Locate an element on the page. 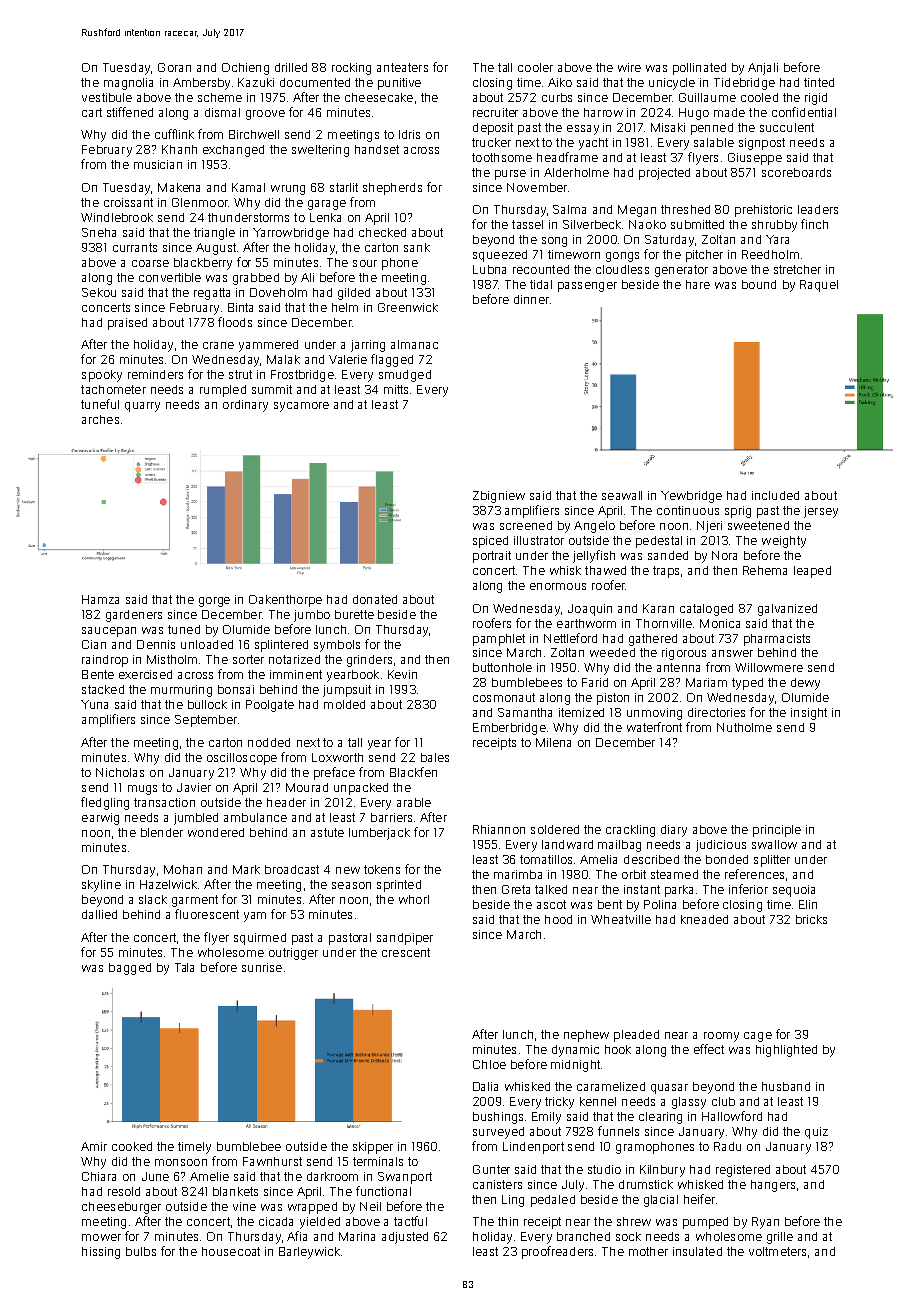 The height and width of the page is (1308, 924). tuneful is located at coordinates (100, 404).
